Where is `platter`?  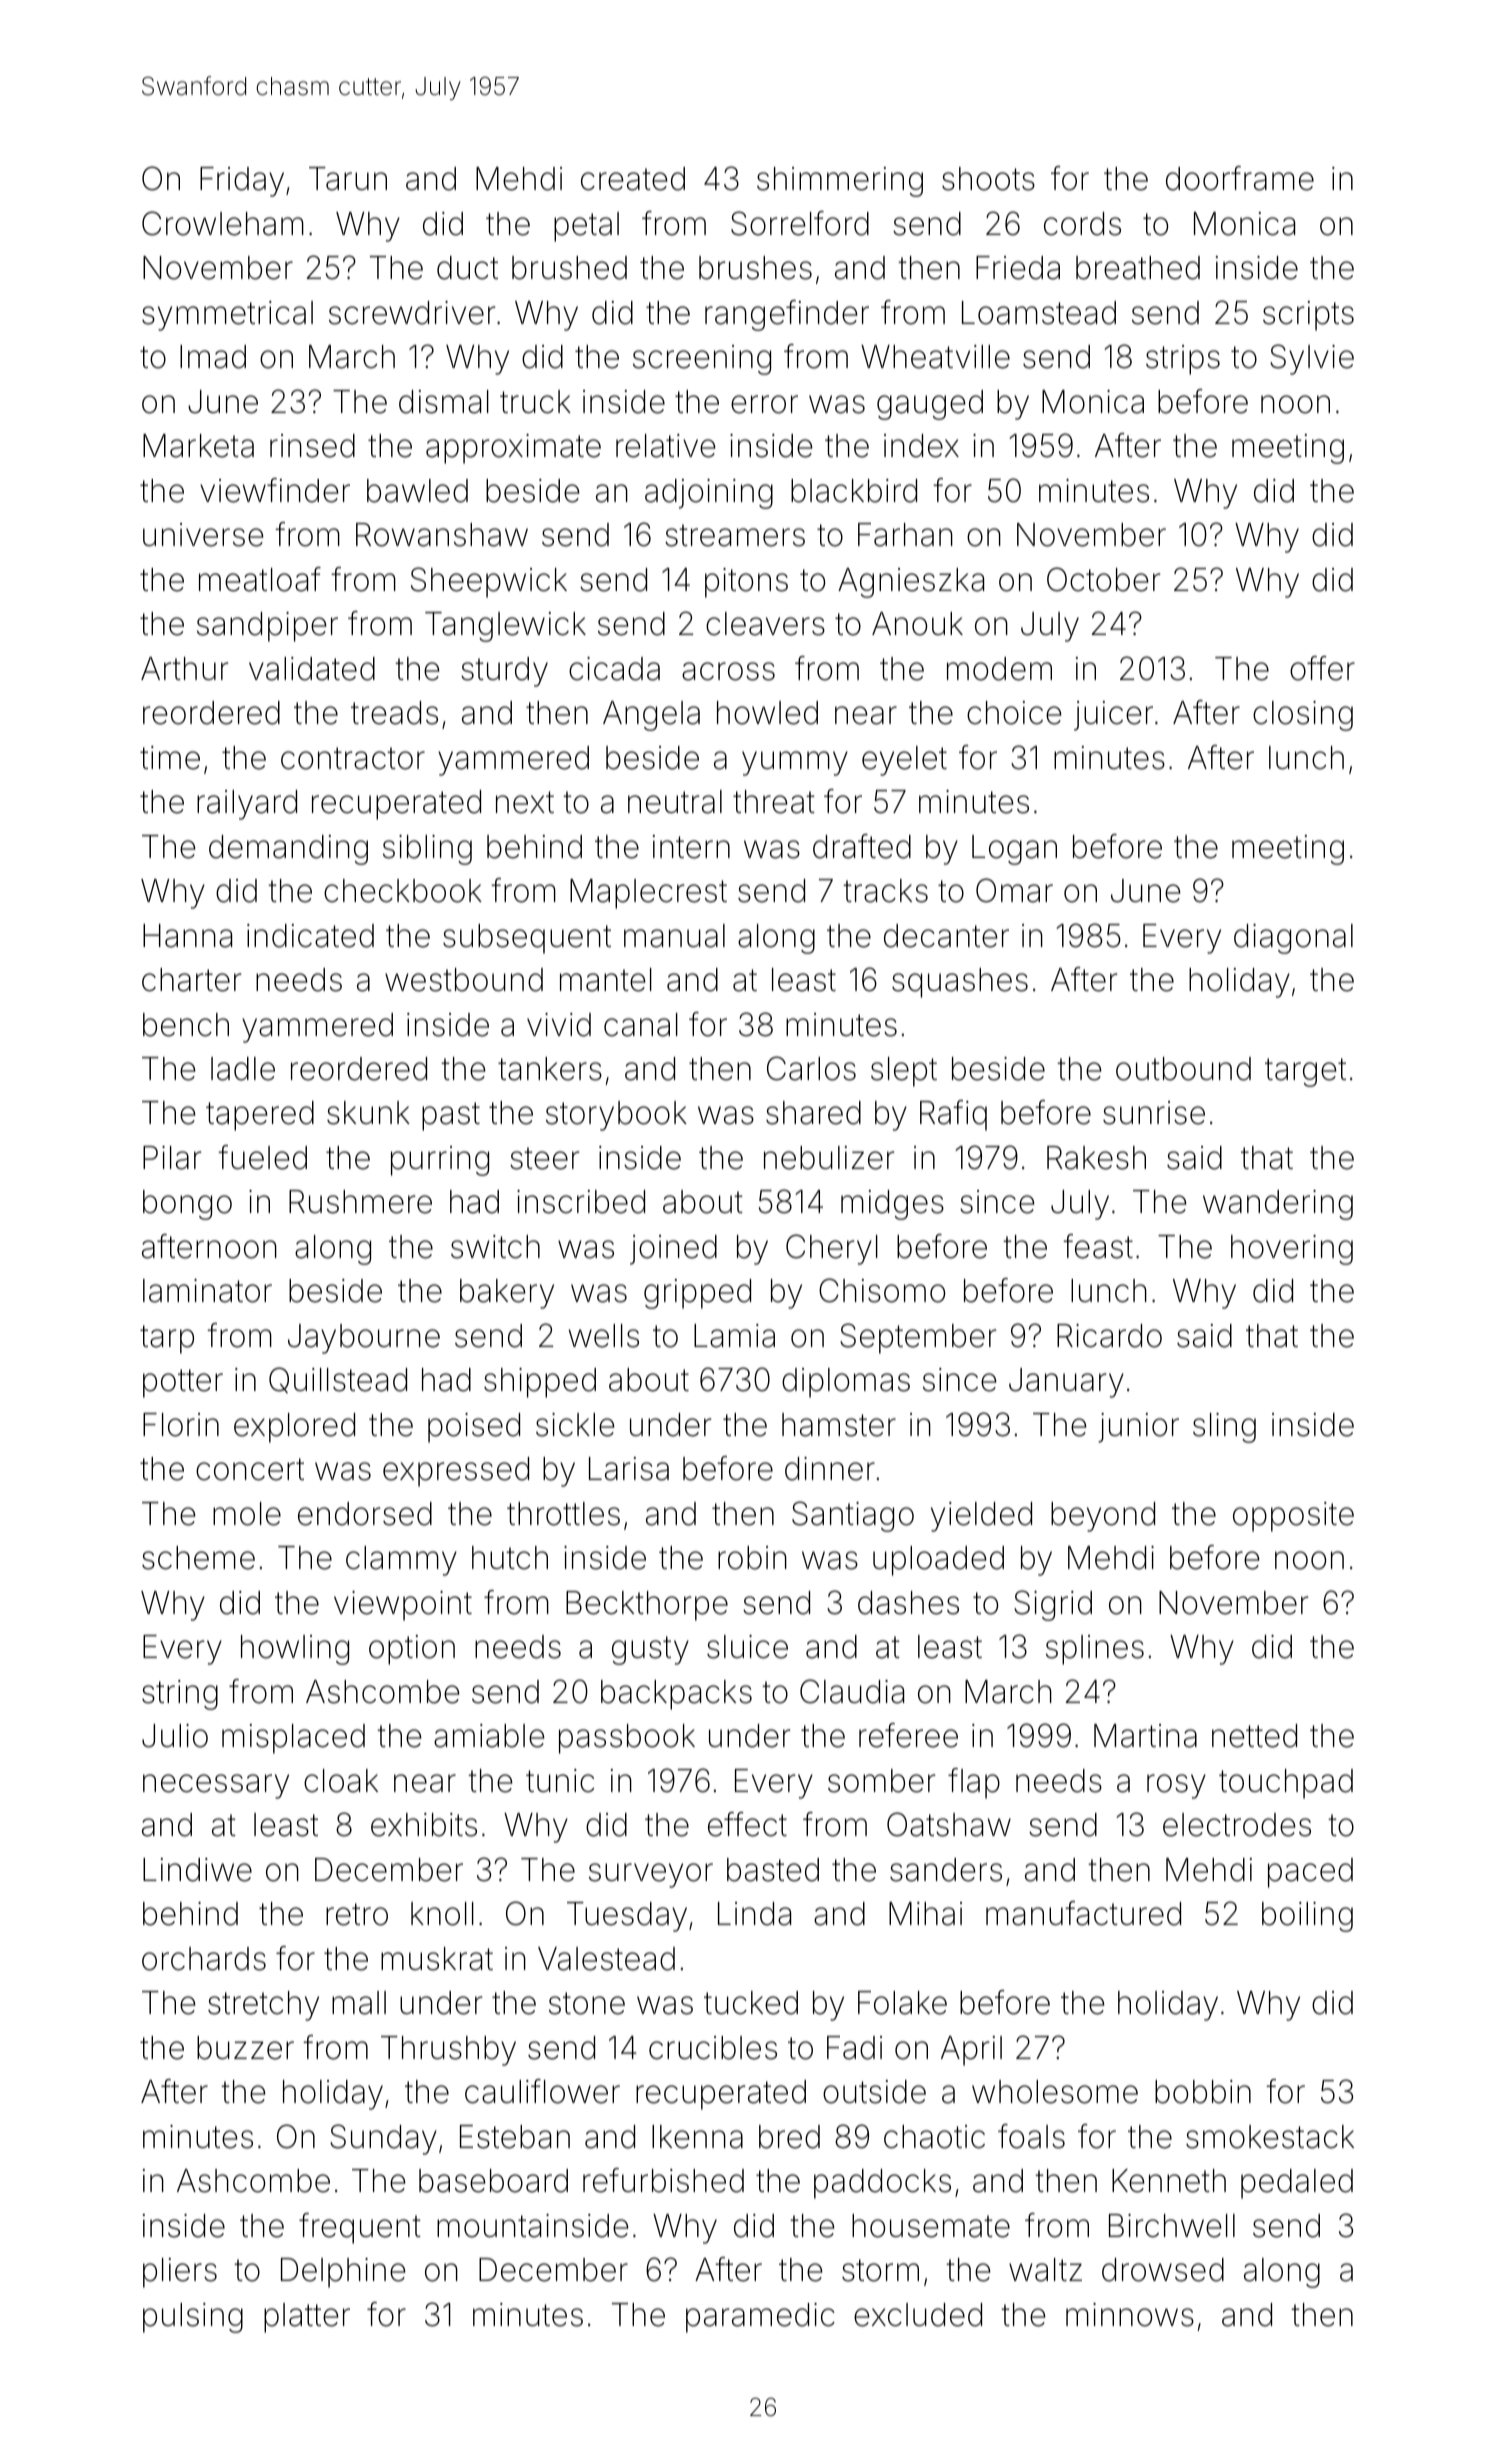 platter is located at coordinates (307, 2318).
